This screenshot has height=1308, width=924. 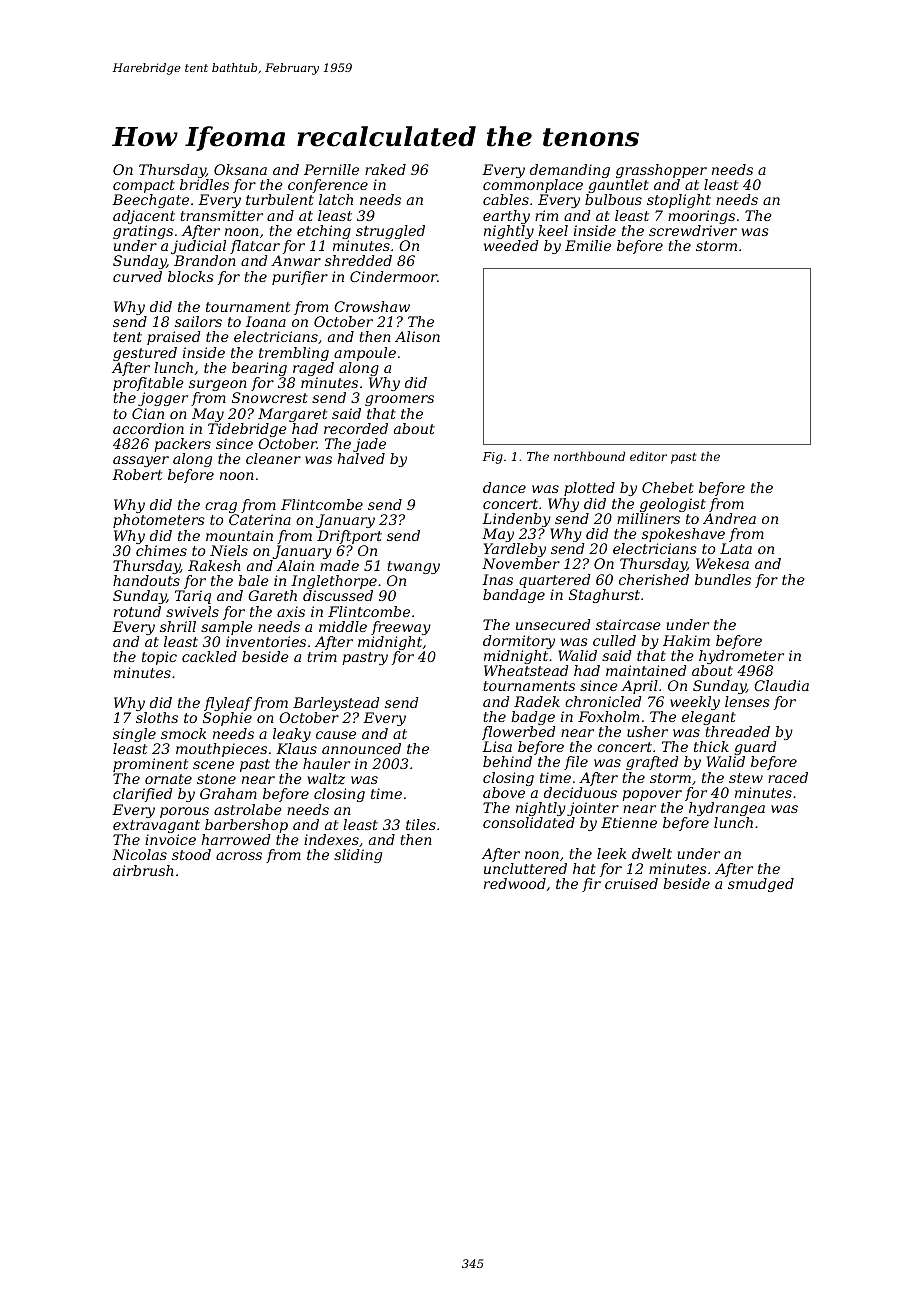 What do you see at coordinates (648, 518) in the screenshot?
I see `milliners` at bounding box center [648, 518].
